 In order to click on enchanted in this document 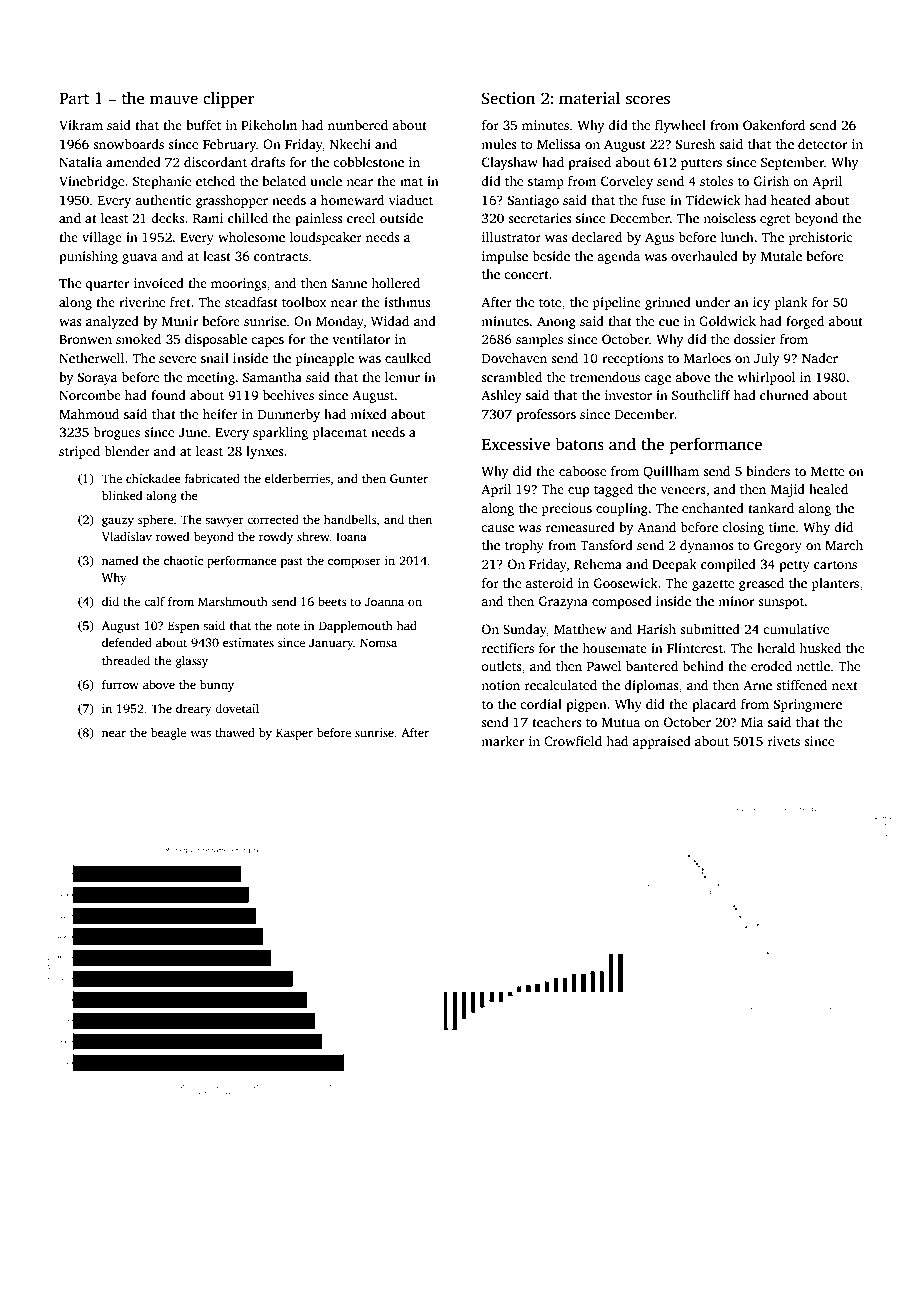, I will do `click(713, 508)`.
